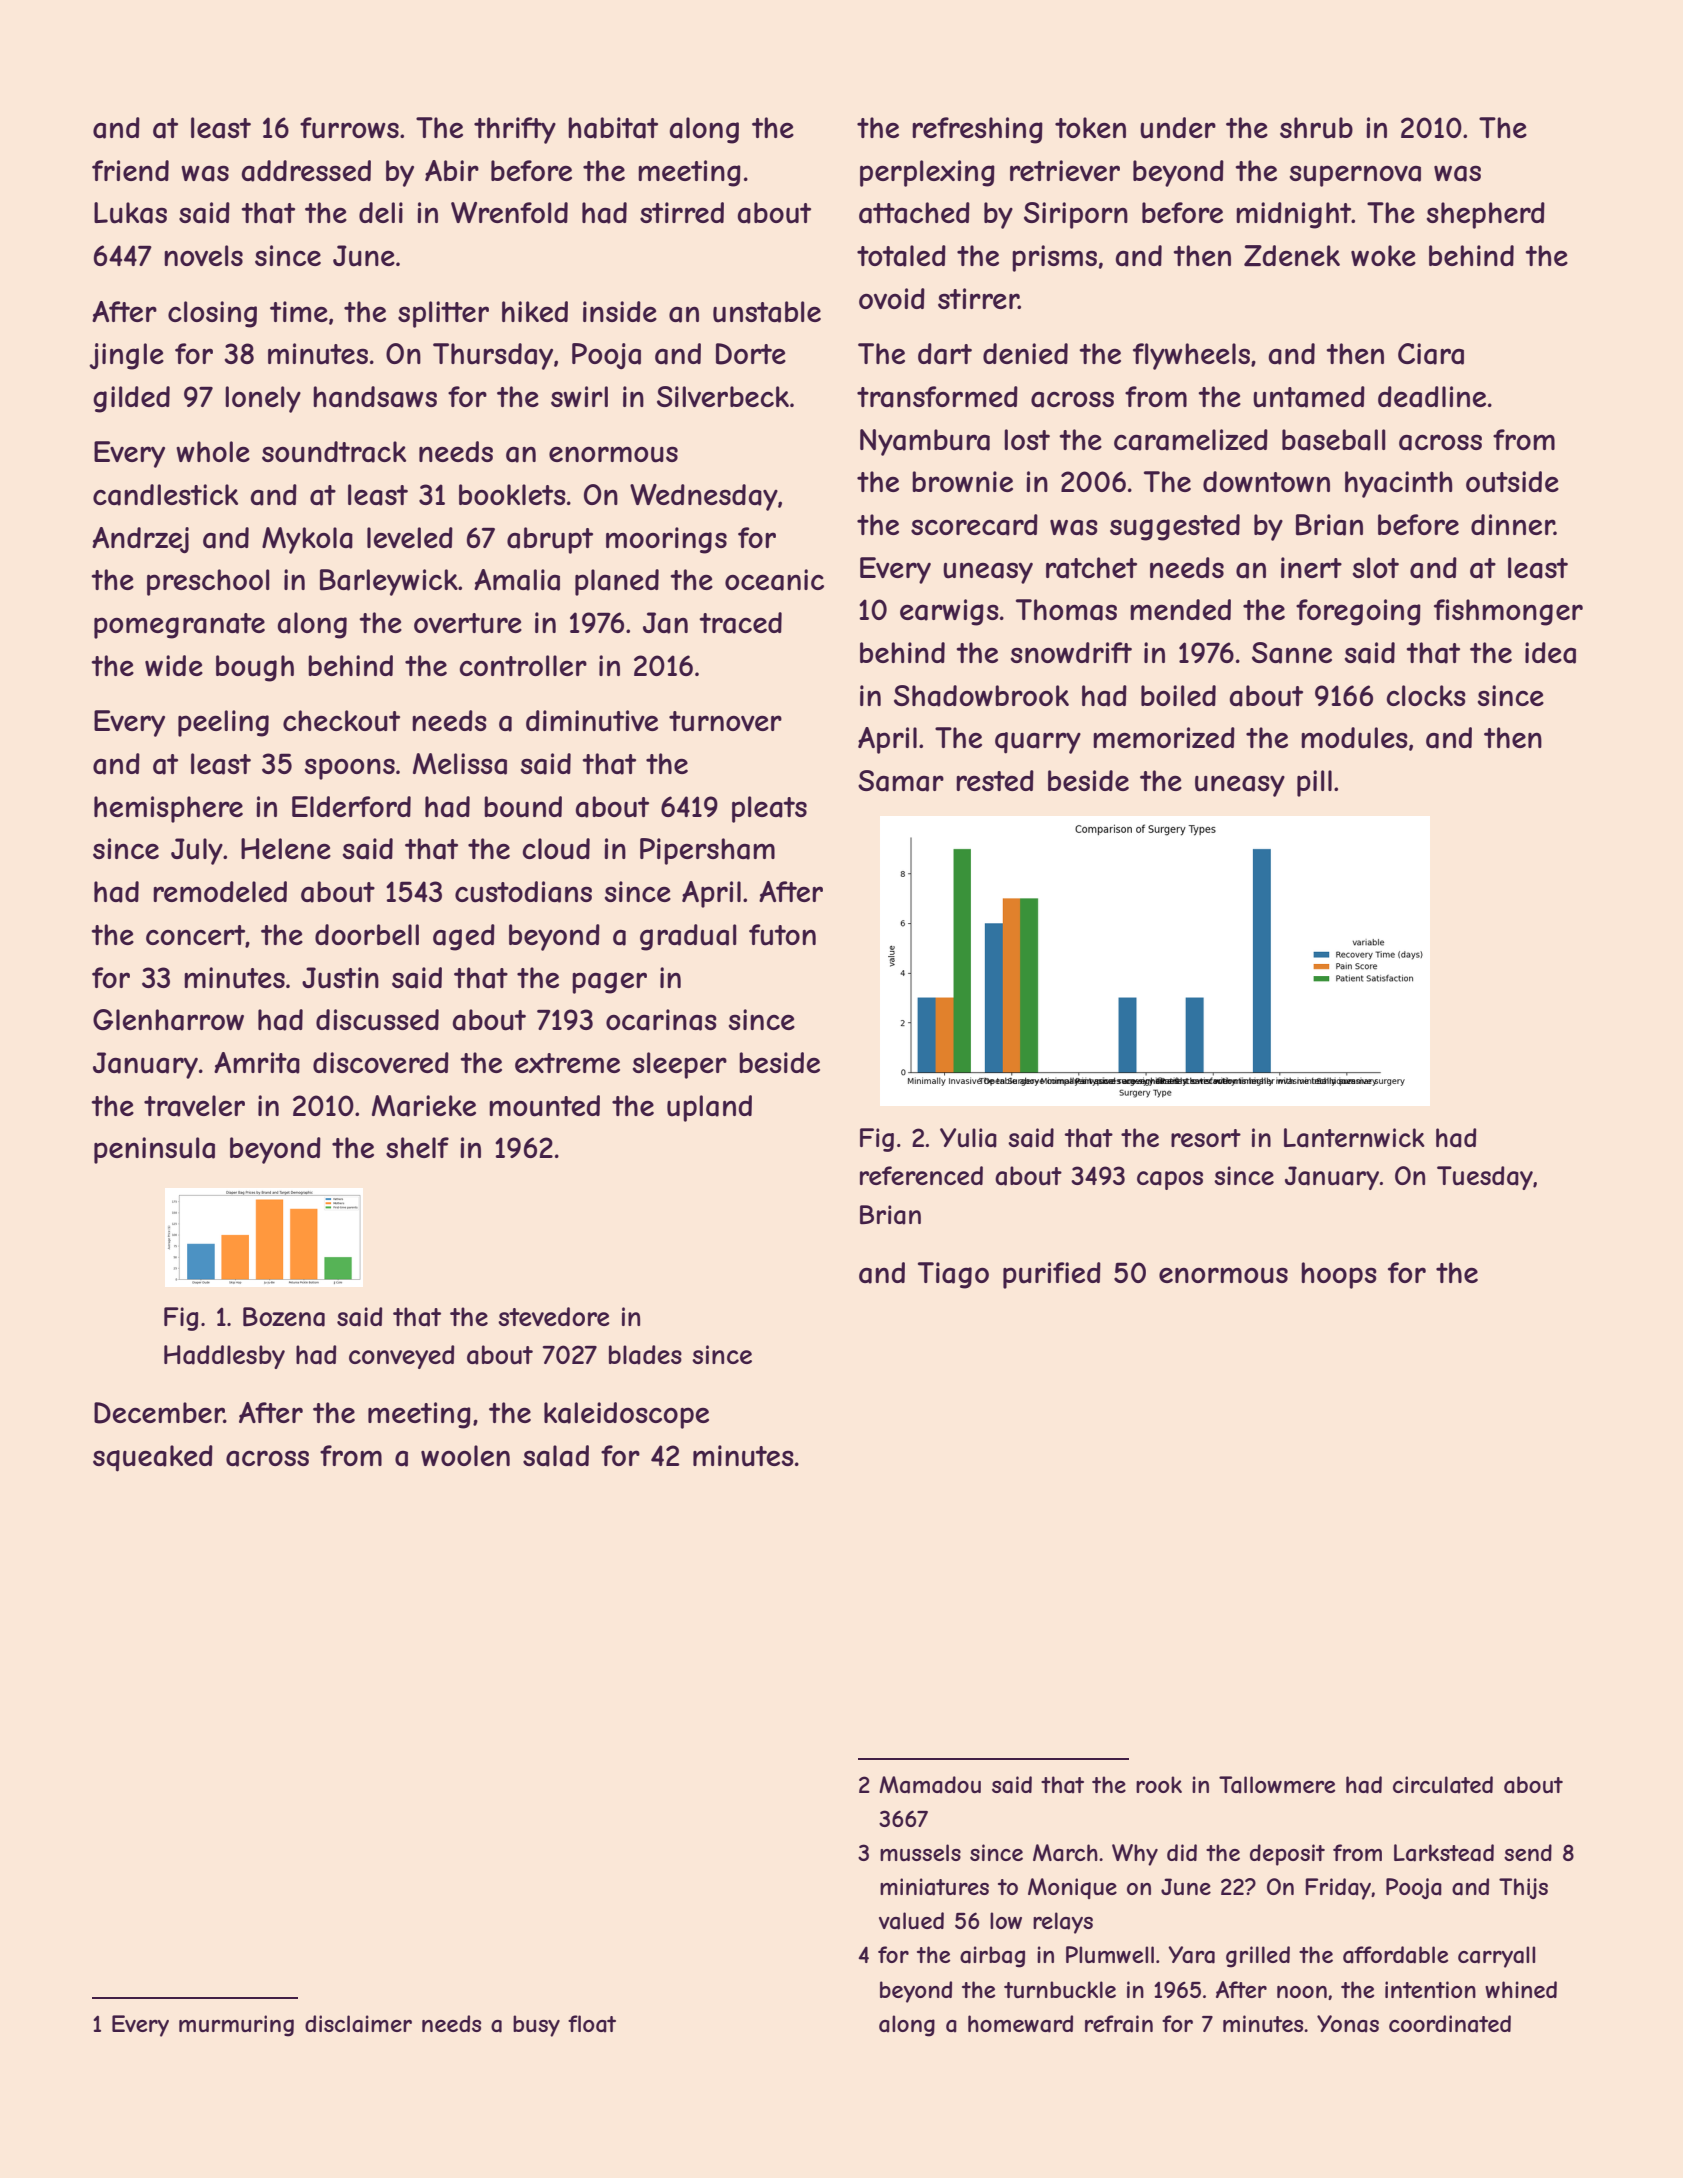 This page has width=1683, height=2178. Describe the element at coordinates (1443, 1785) in the page. I see `circulated` at that location.
